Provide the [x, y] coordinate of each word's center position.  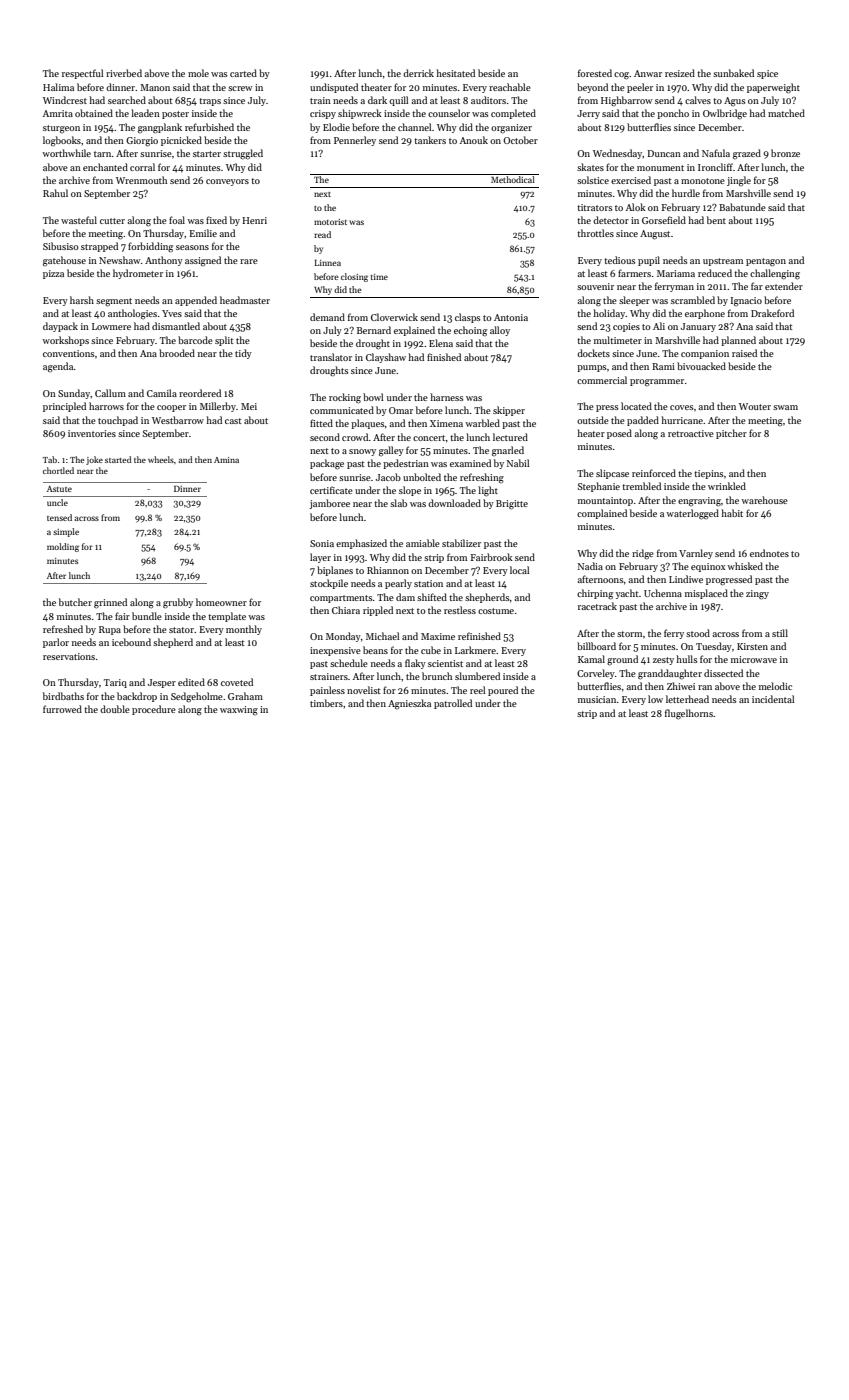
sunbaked [733, 73]
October [520, 140]
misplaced [706, 594]
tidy [243, 354]
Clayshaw [386, 358]
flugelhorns [689, 714]
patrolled [453, 704]
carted [243, 73]
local [520, 570]
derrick [418, 73]
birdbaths [63, 696]
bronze [785, 153]
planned [738, 341]
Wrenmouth [141, 180]
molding [63, 547]
